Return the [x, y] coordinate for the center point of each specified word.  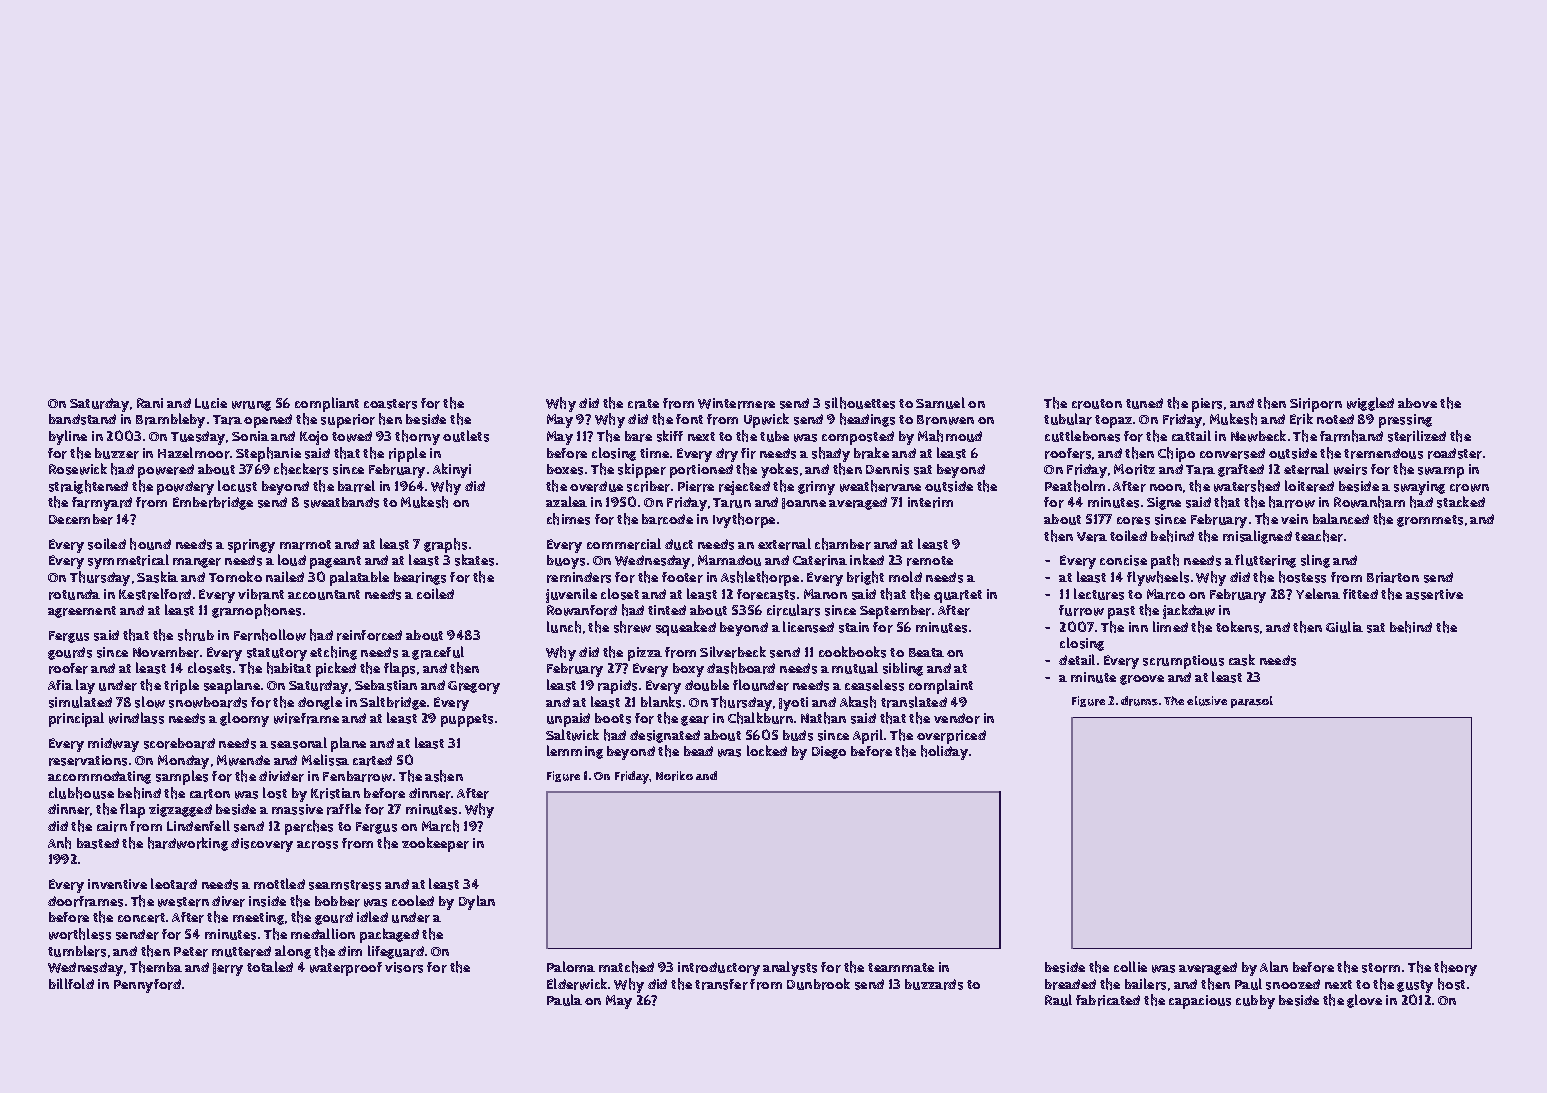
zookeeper [435, 844]
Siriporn [1316, 405]
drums [1139, 701]
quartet [958, 596]
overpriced [951, 737]
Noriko [674, 776]
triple [181, 686]
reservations [88, 760]
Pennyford [147, 986]
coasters [390, 404]
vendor [957, 718]
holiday [944, 752]
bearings [420, 578]
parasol [1252, 702]
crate [643, 404]
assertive [1434, 594]
